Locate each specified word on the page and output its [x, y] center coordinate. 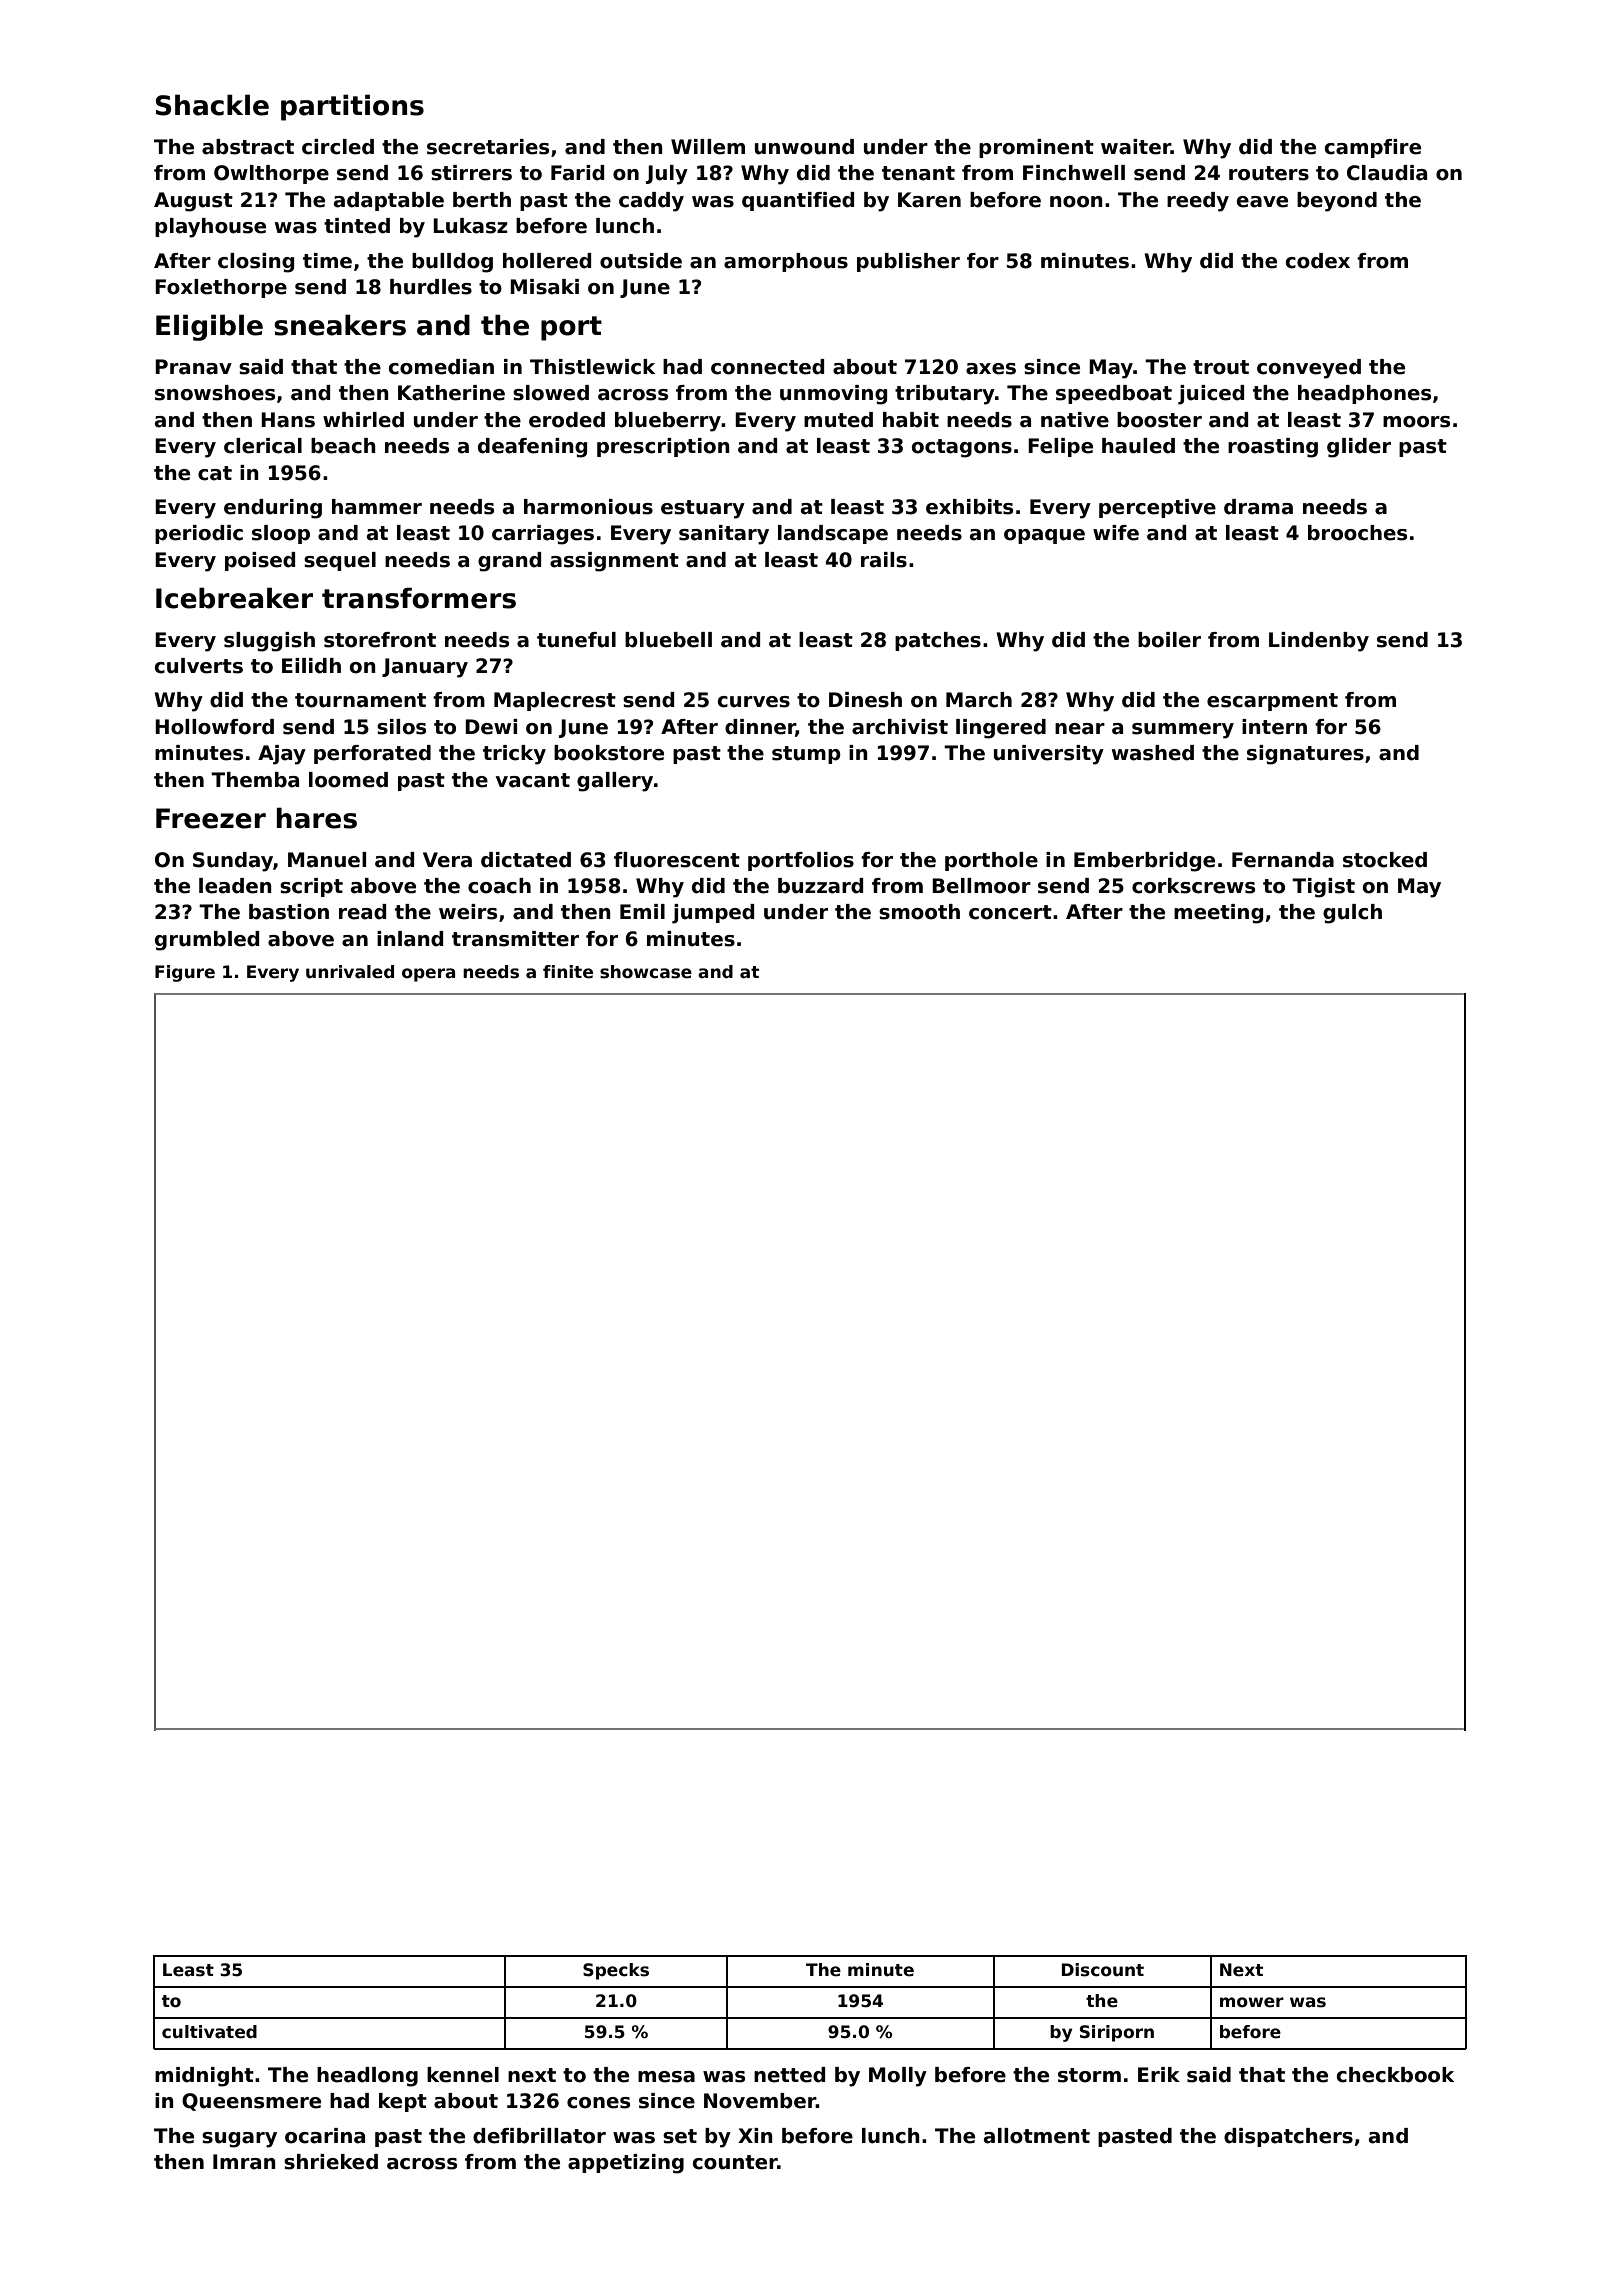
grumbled [207, 941]
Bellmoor [981, 886]
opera [428, 975]
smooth [919, 912]
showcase [646, 972]
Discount [1103, 1970]
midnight [204, 2077]
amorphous [786, 262]
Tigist [1323, 888]
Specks [616, 1971]
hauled [1138, 446]
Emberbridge [1144, 862]
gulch [1352, 914]
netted [789, 2075]
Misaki [544, 287]
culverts [199, 666]
